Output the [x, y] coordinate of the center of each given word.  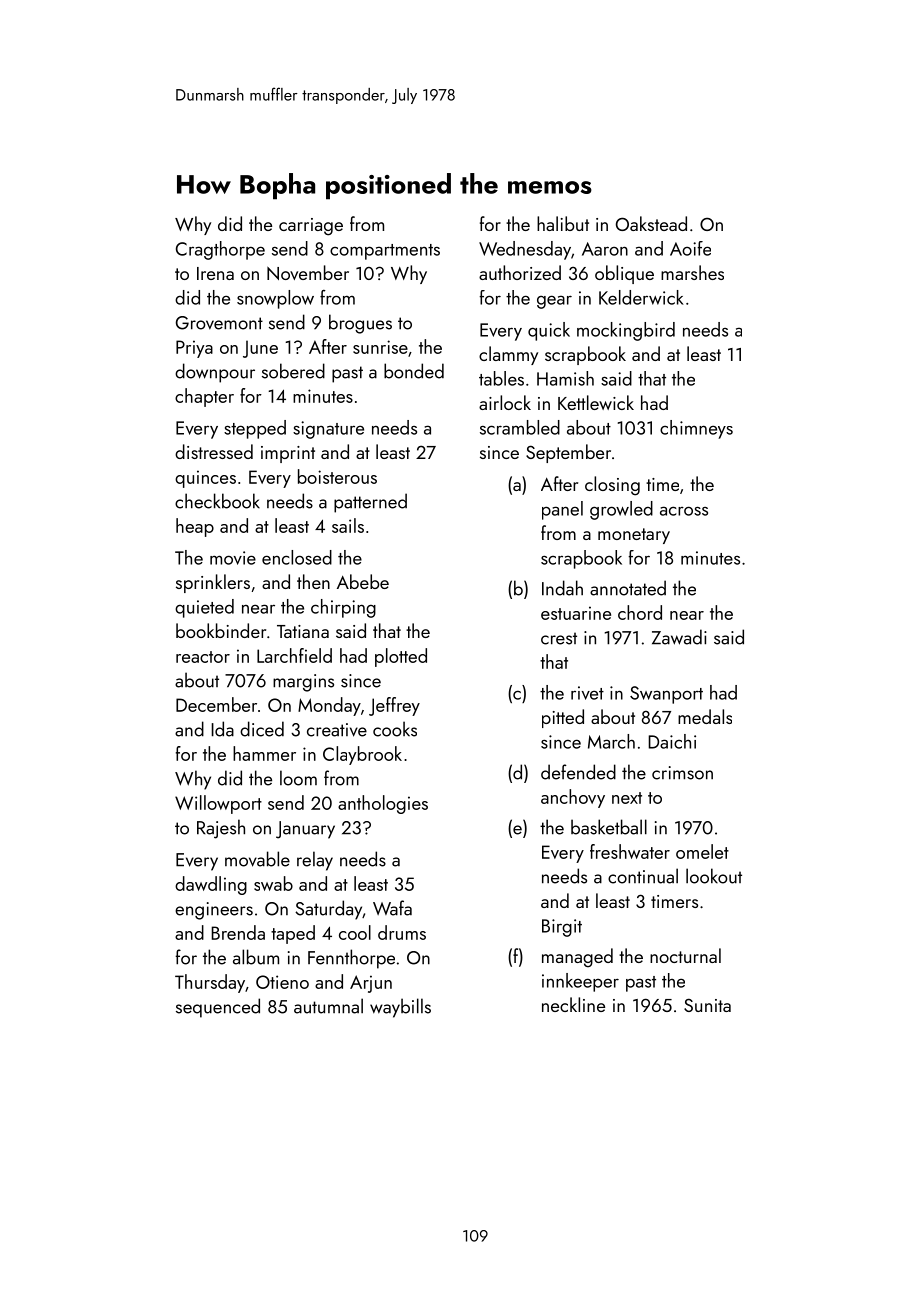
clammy [508, 355]
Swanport [666, 695]
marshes [692, 272]
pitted [563, 718]
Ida [222, 729]
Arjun [371, 984]
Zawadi [679, 637]
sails [348, 525]
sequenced [218, 1008]
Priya [194, 349]
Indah [562, 588]
